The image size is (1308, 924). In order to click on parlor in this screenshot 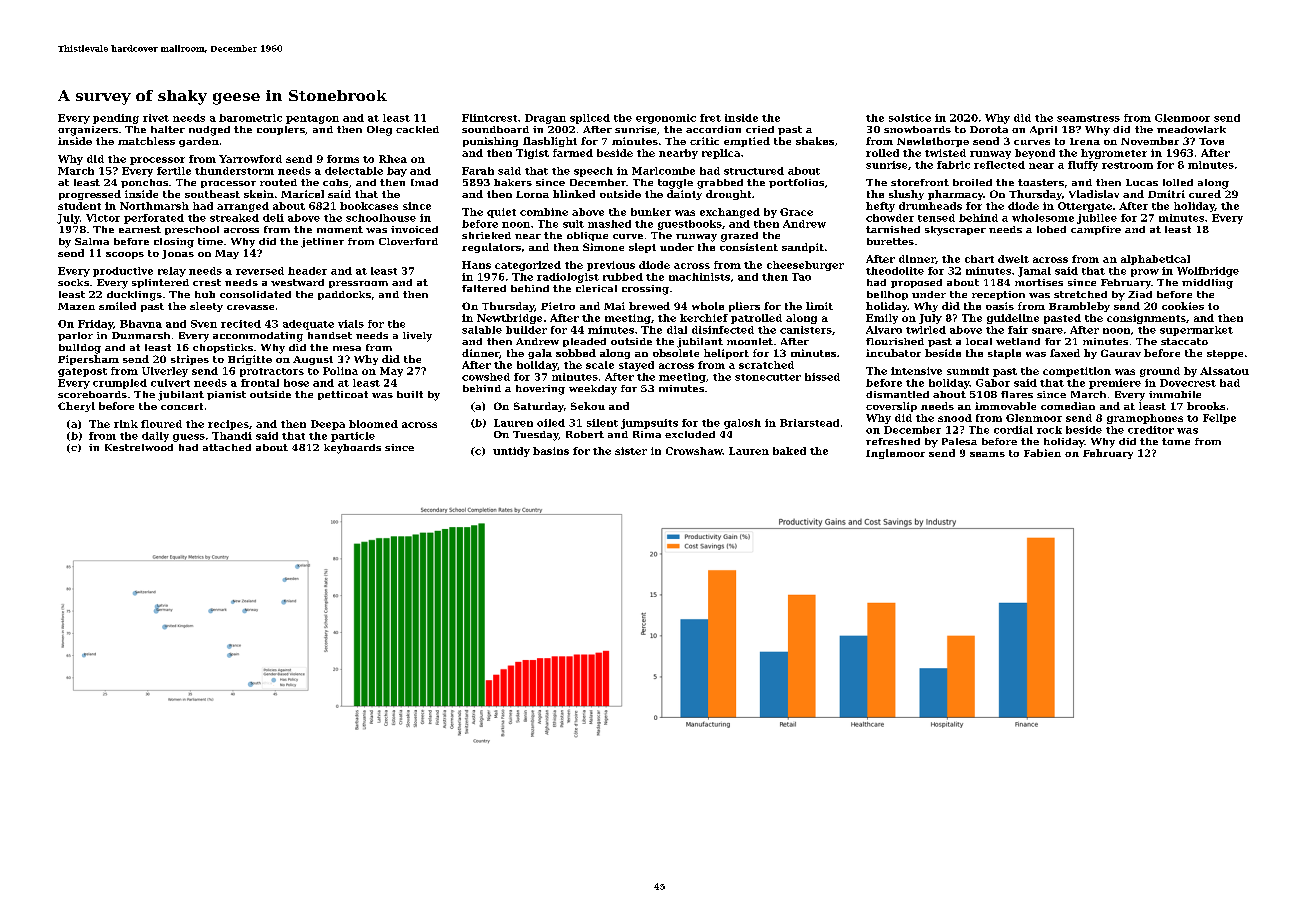, I will do `click(75, 336)`.
